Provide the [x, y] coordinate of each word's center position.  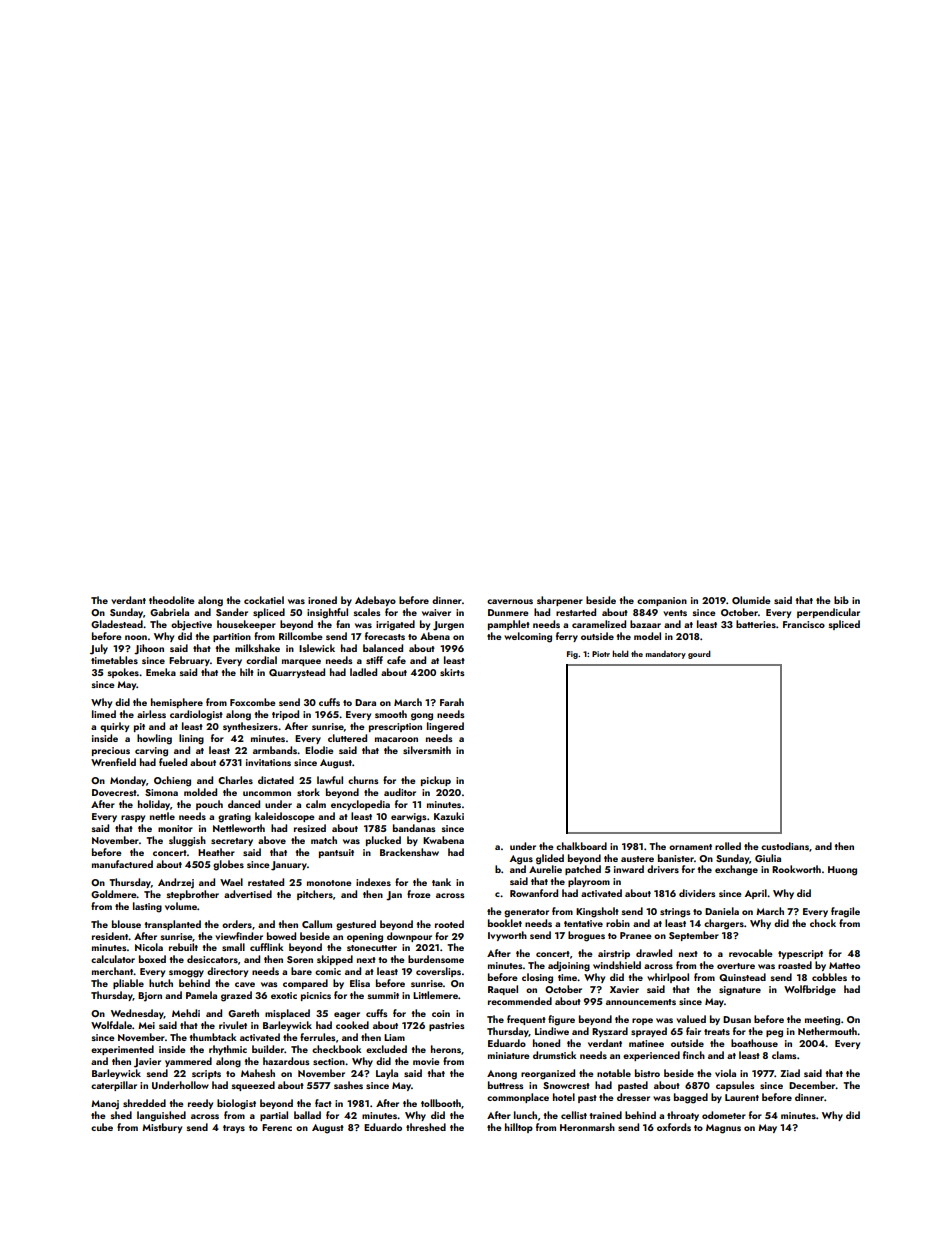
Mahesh [258, 1073]
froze [419, 894]
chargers [724, 924]
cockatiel [264, 600]
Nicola [149, 947]
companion [662, 601]
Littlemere [435, 995]
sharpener [560, 601]
